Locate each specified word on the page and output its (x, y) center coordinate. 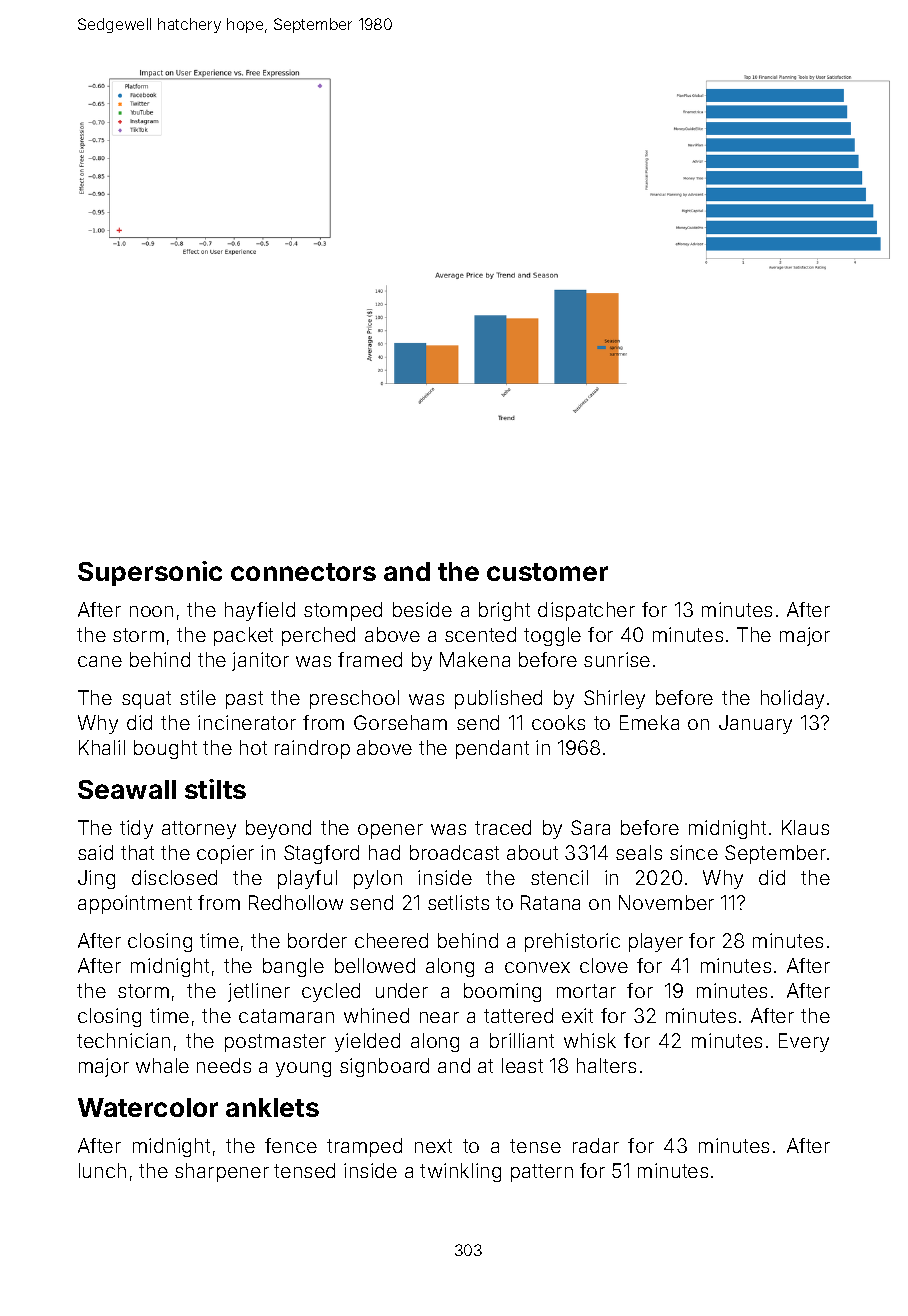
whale (162, 1065)
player (656, 942)
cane (100, 661)
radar (596, 1145)
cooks (558, 722)
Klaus (805, 827)
